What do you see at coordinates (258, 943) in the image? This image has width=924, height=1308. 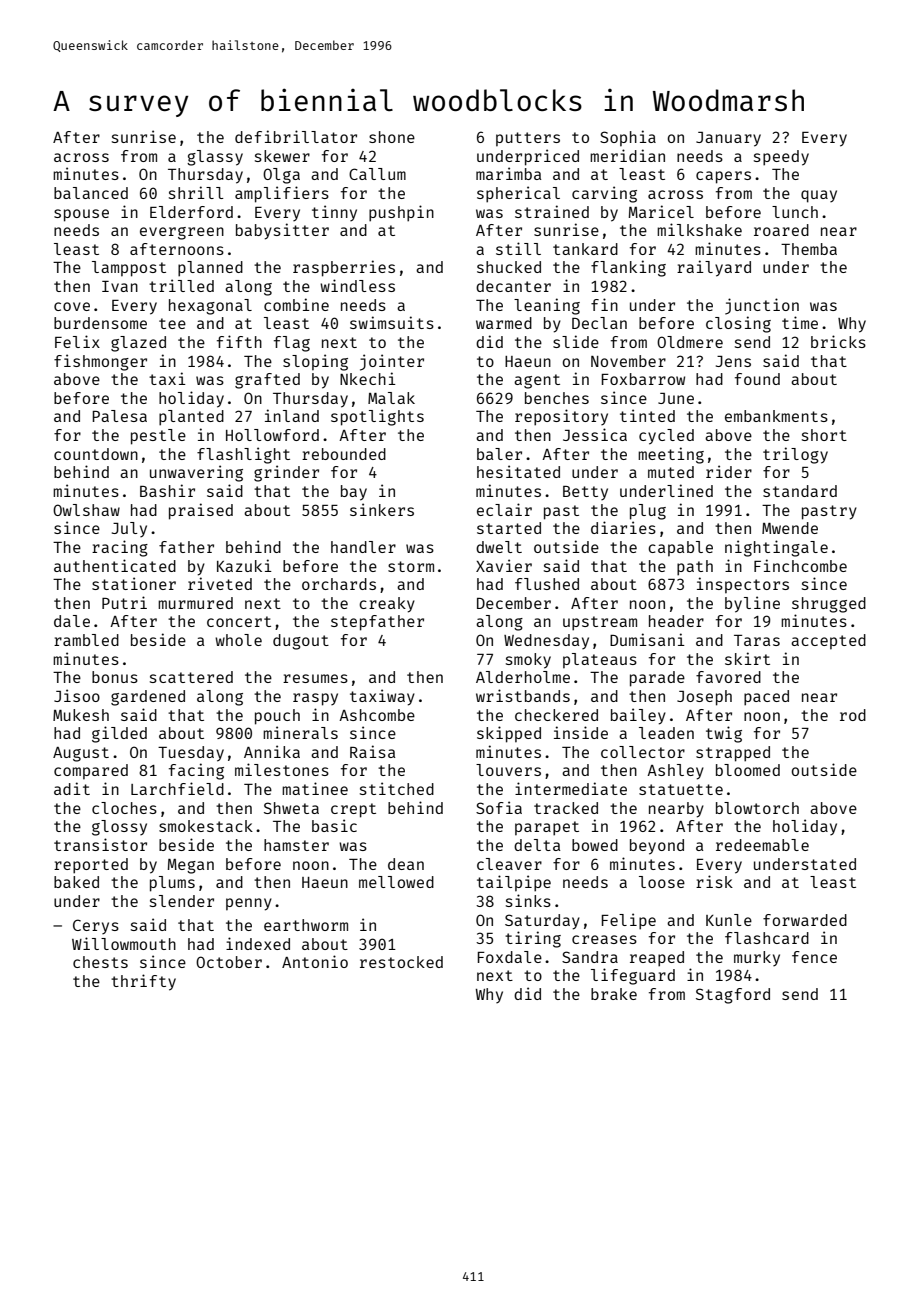 I see `indexed` at bounding box center [258, 943].
